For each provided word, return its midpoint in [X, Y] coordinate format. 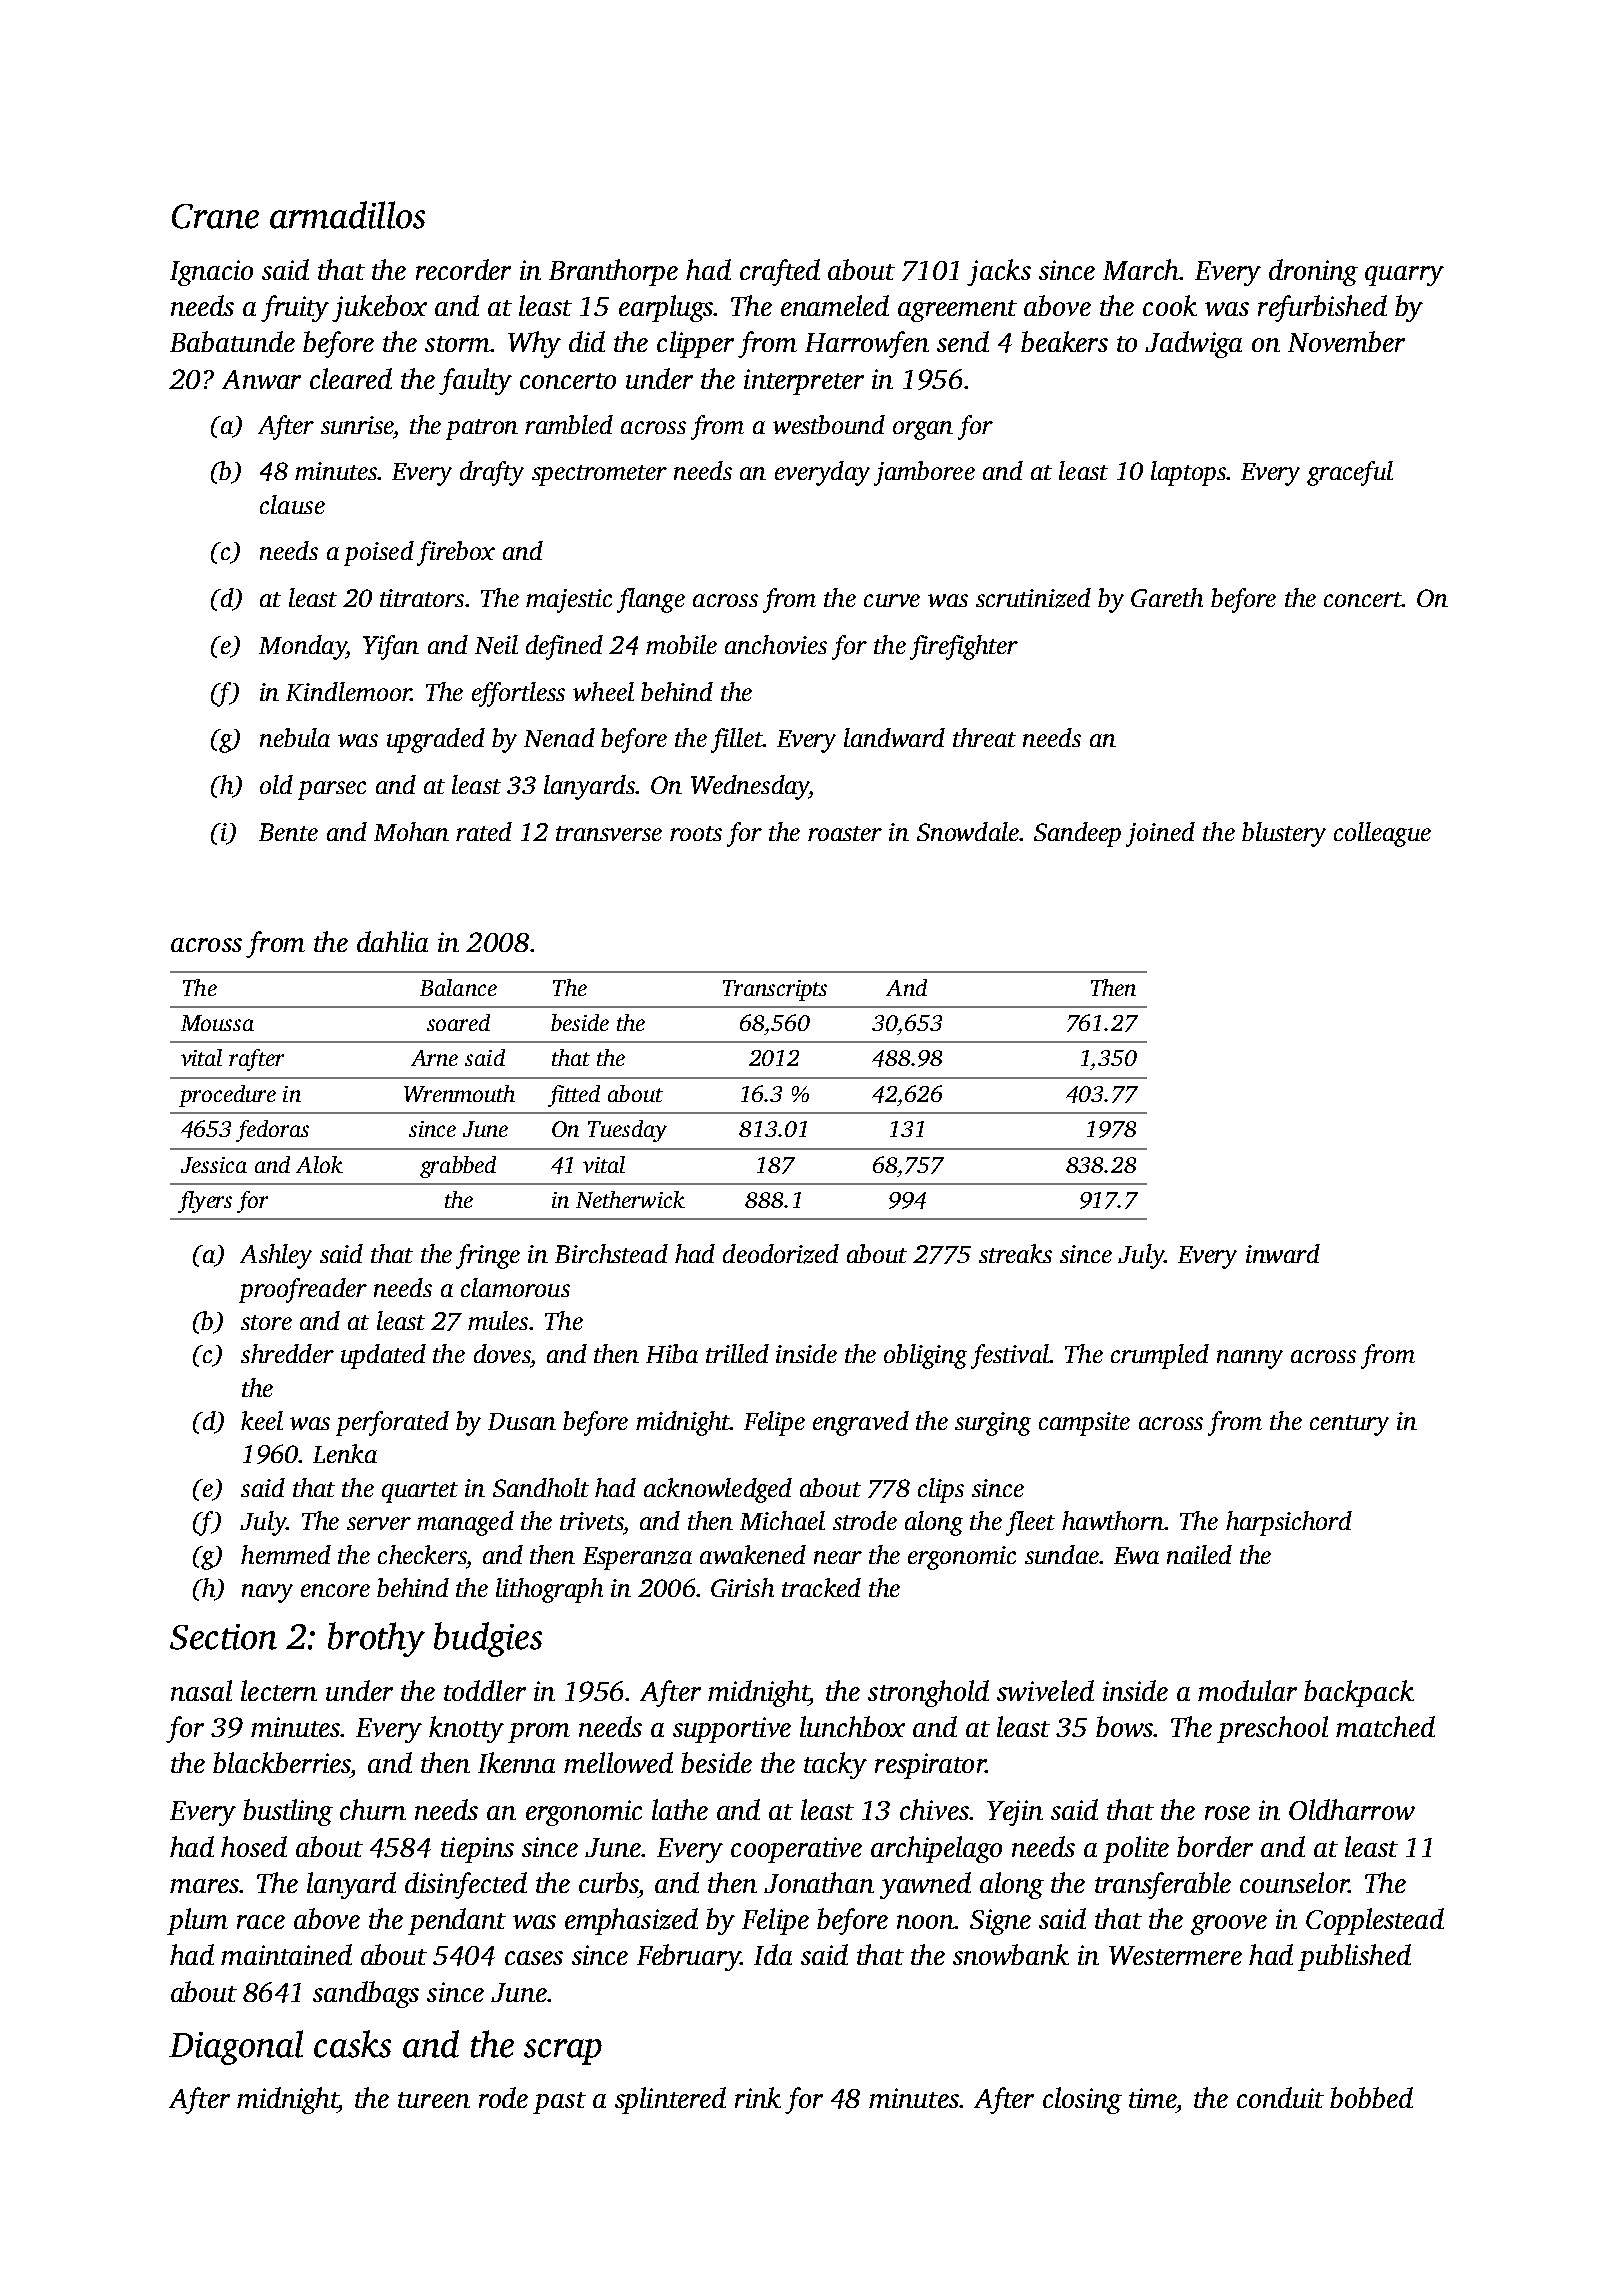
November [1346, 341]
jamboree [924, 473]
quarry [1404, 276]
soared [458, 1022]
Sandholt [541, 1487]
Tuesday [627, 1131]
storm [457, 344]
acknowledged [718, 1490]
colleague [1382, 834]
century [1349, 1425]
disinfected [466, 1885]
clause [292, 504]
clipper [695, 344]
